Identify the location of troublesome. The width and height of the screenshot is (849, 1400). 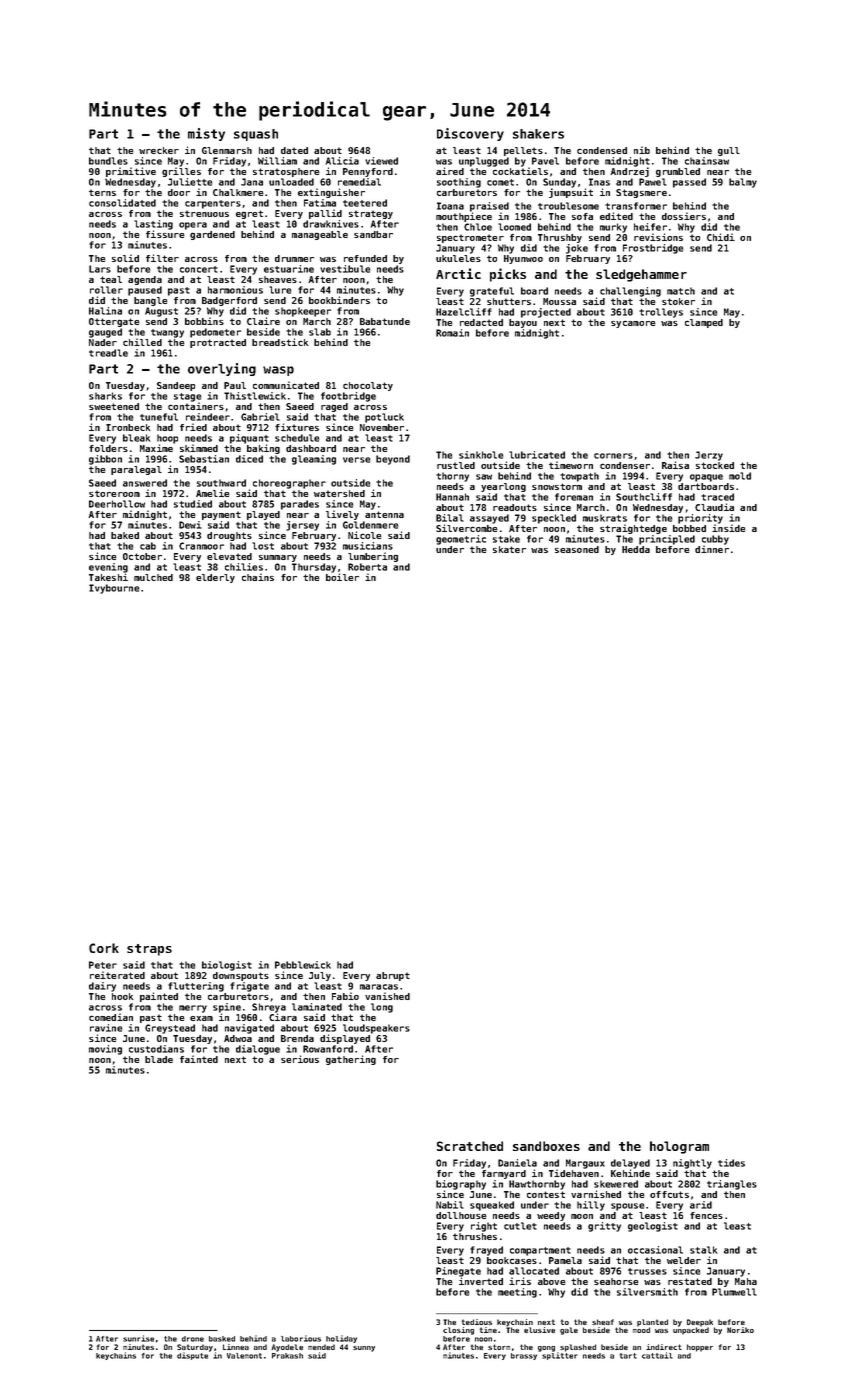
(568, 206).
